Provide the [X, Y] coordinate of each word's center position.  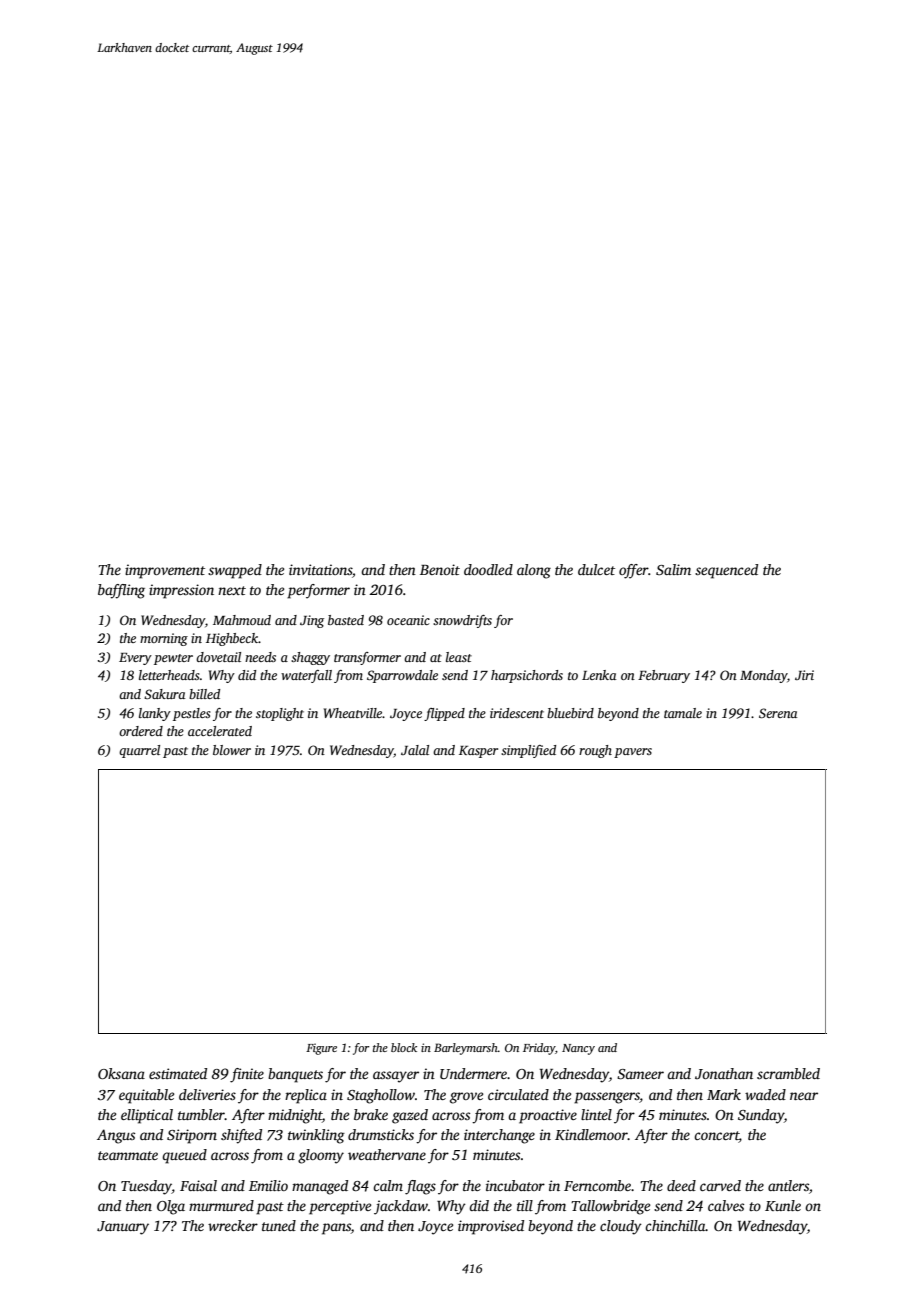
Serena [778, 713]
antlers [788, 1185]
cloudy [621, 1227]
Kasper [478, 752]
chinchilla [675, 1225]
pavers [633, 753]
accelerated [220, 731]
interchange [499, 1136]
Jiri [804, 675]
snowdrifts [462, 621]
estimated [178, 1073]
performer [318, 591]
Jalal [415, 750]
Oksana [121, 1073]
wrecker [233, 1225]
